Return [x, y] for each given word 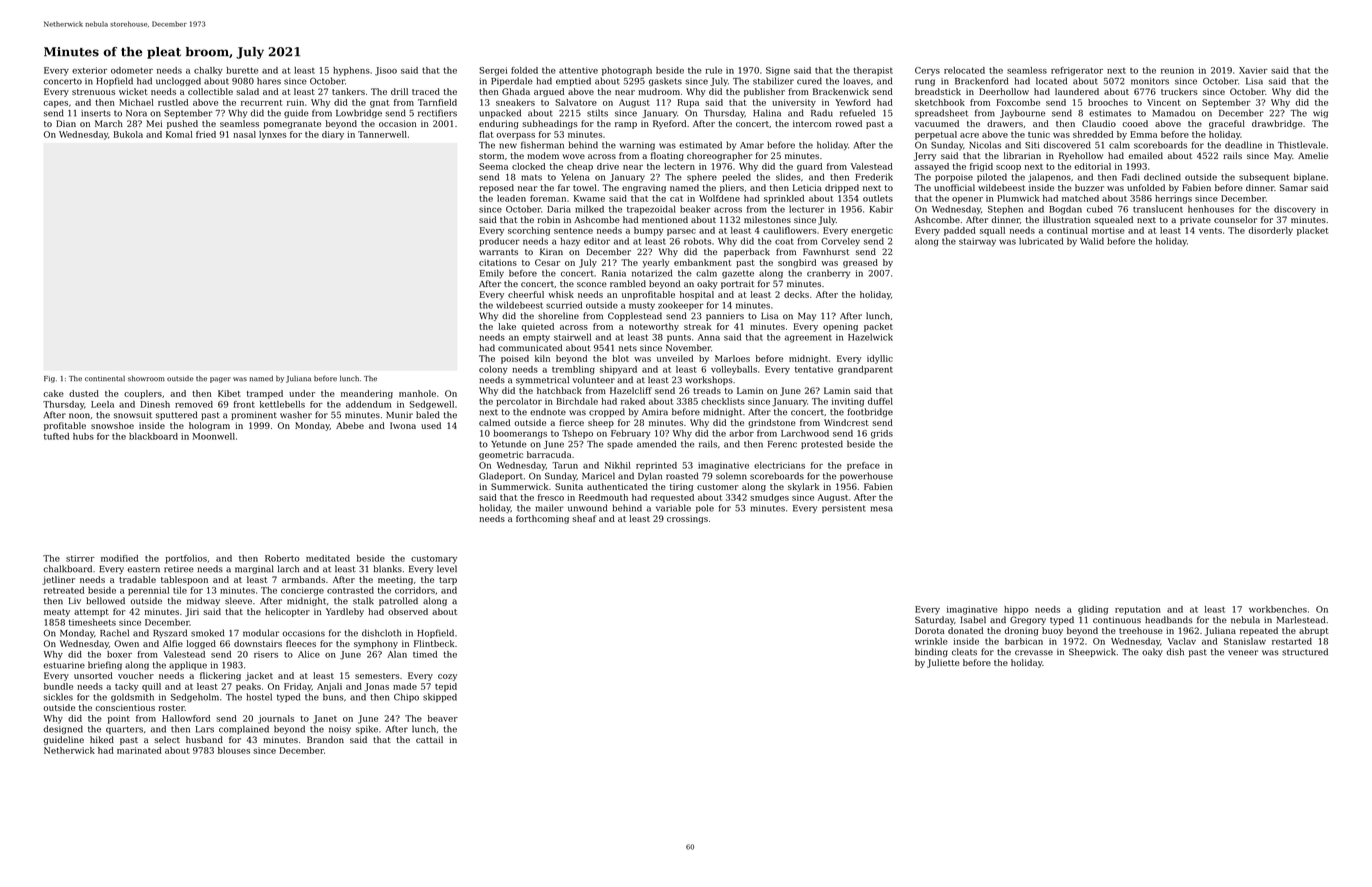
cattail [429, 739]
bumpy [648, 231]
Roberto [282, 558]
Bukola [128, 134]
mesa [882, 509]
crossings [687, 519]
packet [878, 327]
